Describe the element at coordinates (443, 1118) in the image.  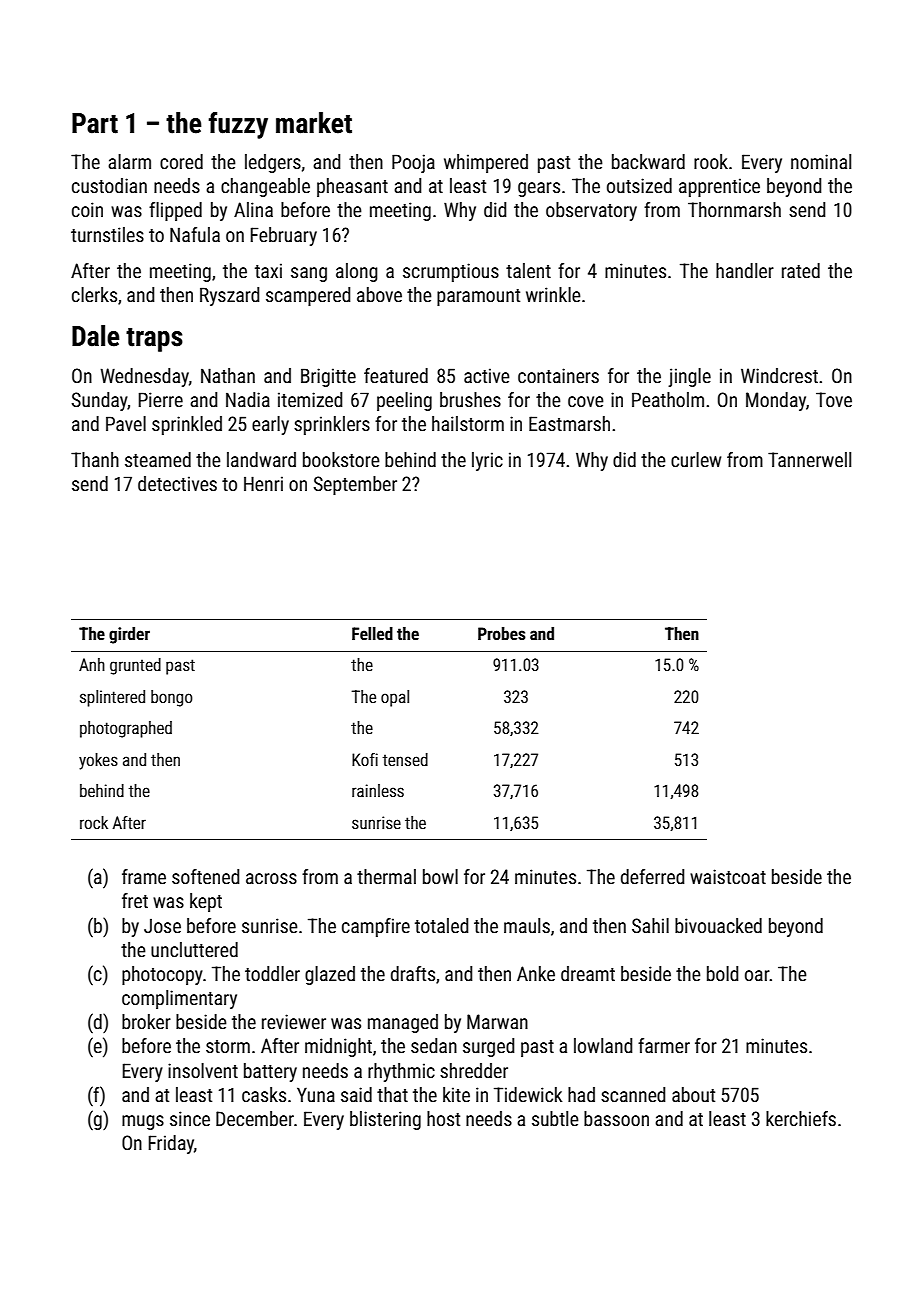
I see `host` at that location.
